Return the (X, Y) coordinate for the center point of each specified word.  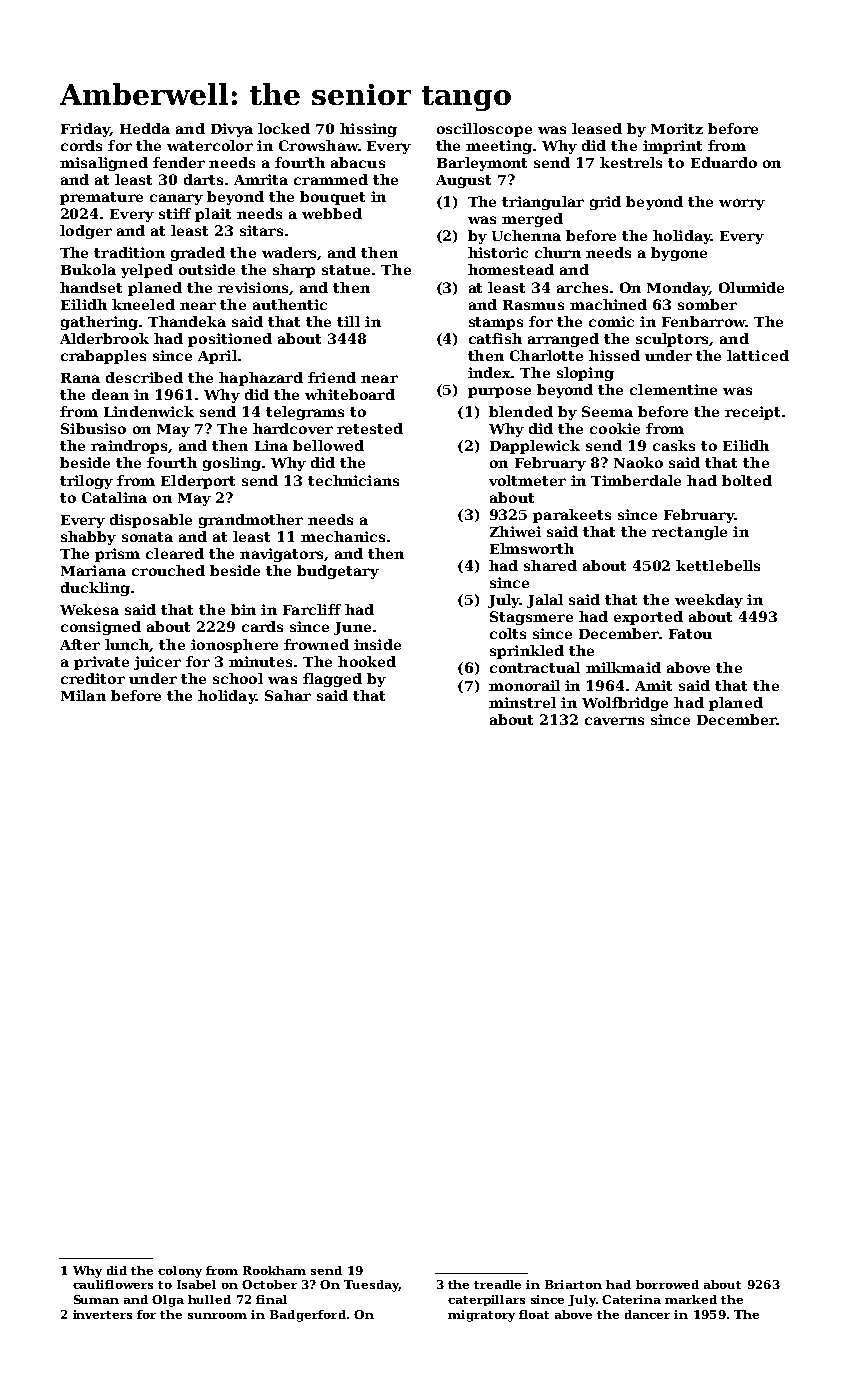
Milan (83, 695)
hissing (368, 130)
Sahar (288, 695)
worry (742, 204)
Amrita (261, 179)
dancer (647, 1314)
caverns (614, 721)
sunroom (217, 1316)
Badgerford (308, 1316)
